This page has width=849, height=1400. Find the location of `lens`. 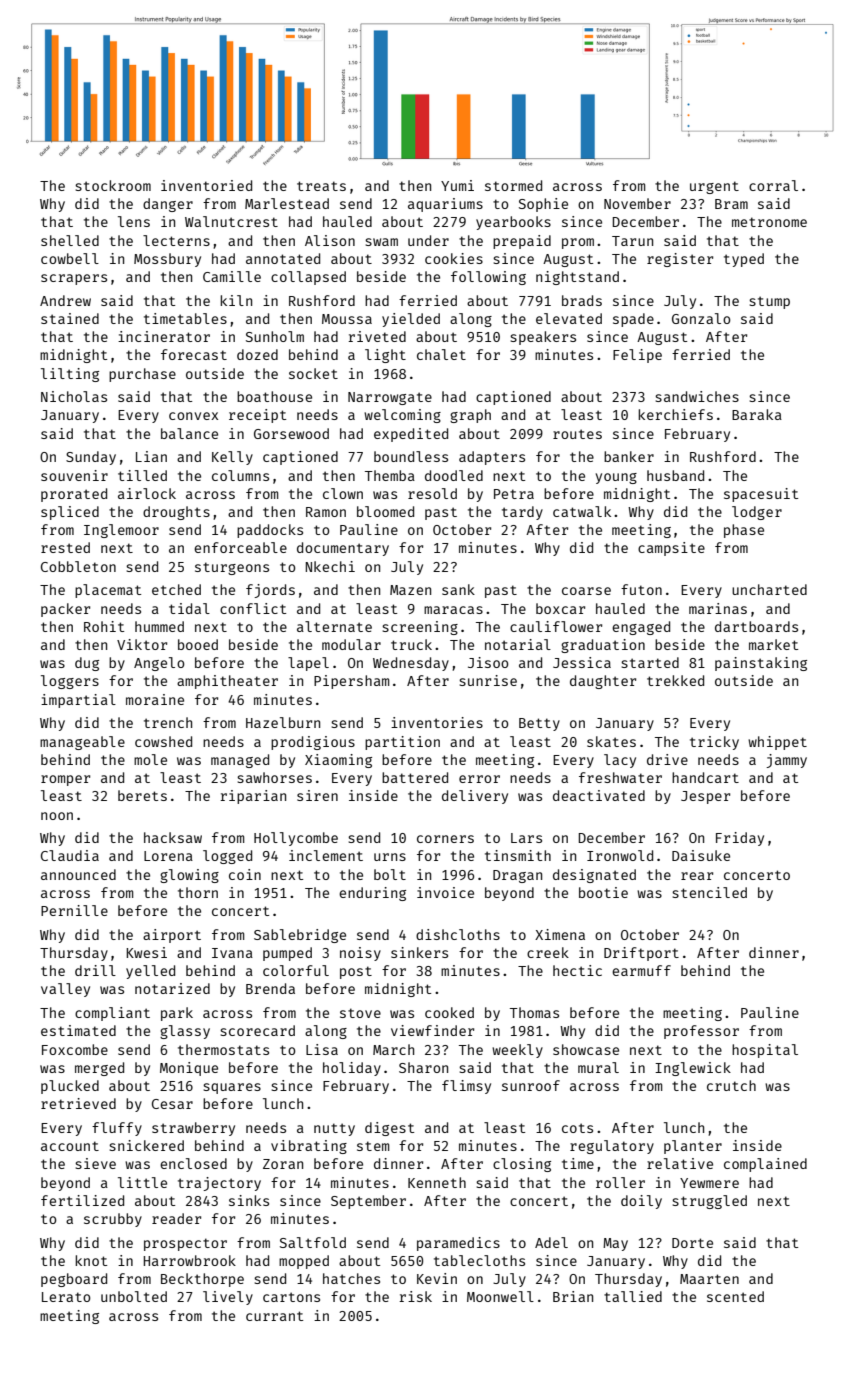

lens is located at coordinates (134, 221).
